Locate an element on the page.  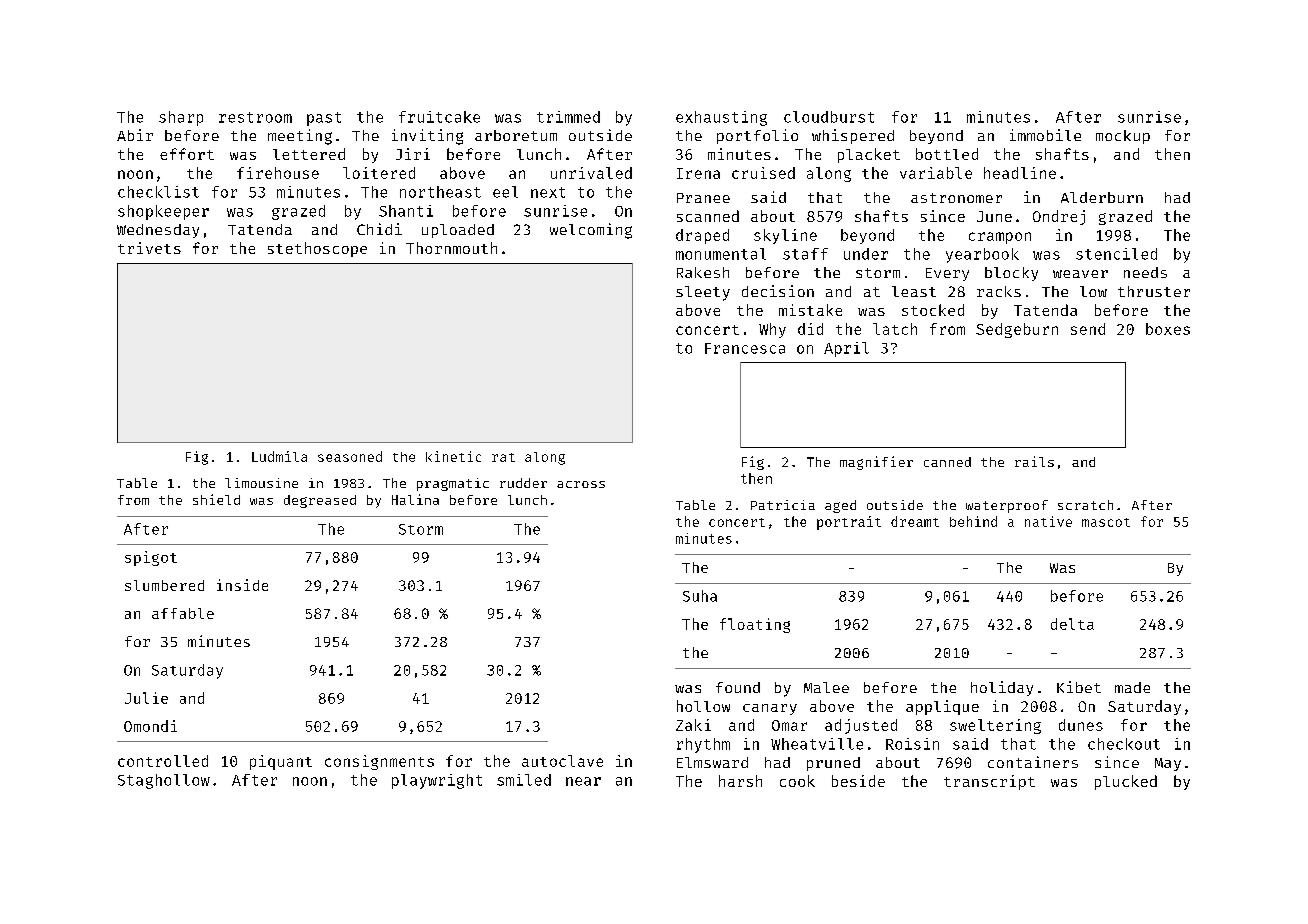
headline is located at coordinates (1020, 173).
